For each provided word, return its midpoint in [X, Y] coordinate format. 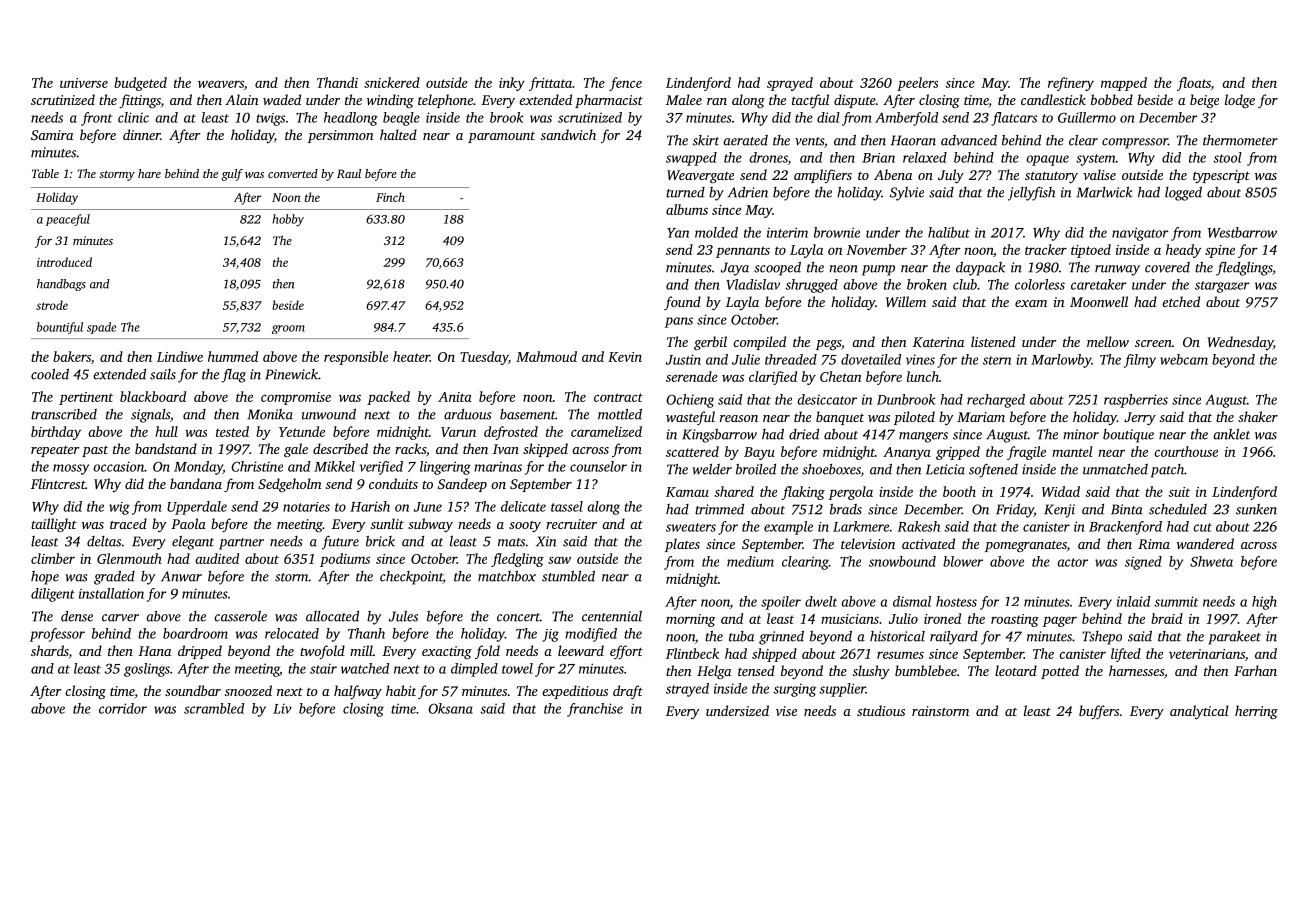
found [682, 303]
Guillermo [1087, 117]
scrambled [214, 708]
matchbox [507, 576]
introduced [64, 262]
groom [288, 329]
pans [679, 322]
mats [511, 542]
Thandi [337, 82]
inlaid [1133, 601]
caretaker [1099, 284]
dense [77, 616]
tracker [1046, 249]
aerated [745, 140]
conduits [393, 483]
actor [1072, 562]
